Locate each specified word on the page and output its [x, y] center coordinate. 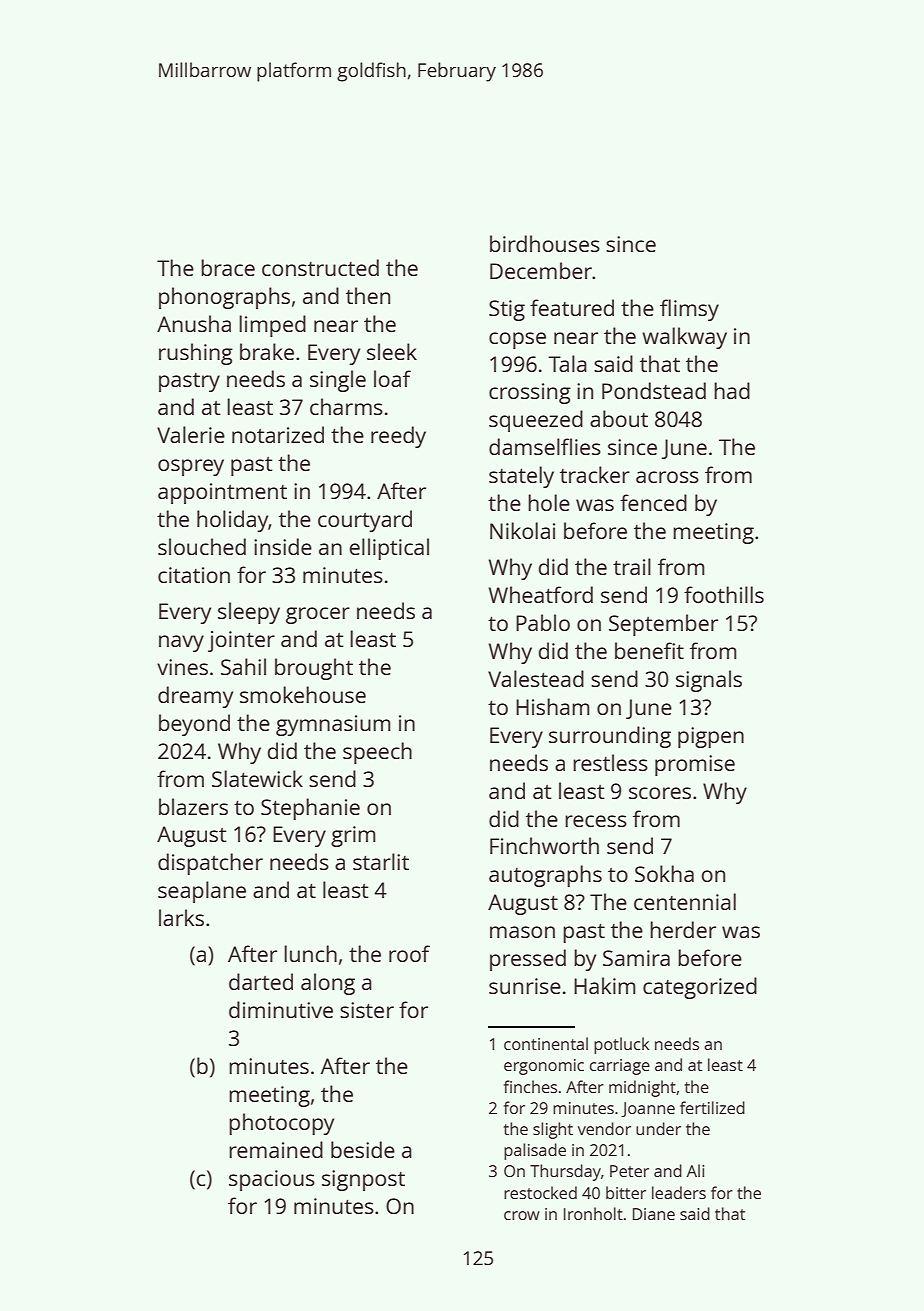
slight [553, 1130]
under [658, 1128]
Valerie [191, 434]
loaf [392, 378]
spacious [272, 1180]
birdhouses [545, 243]
